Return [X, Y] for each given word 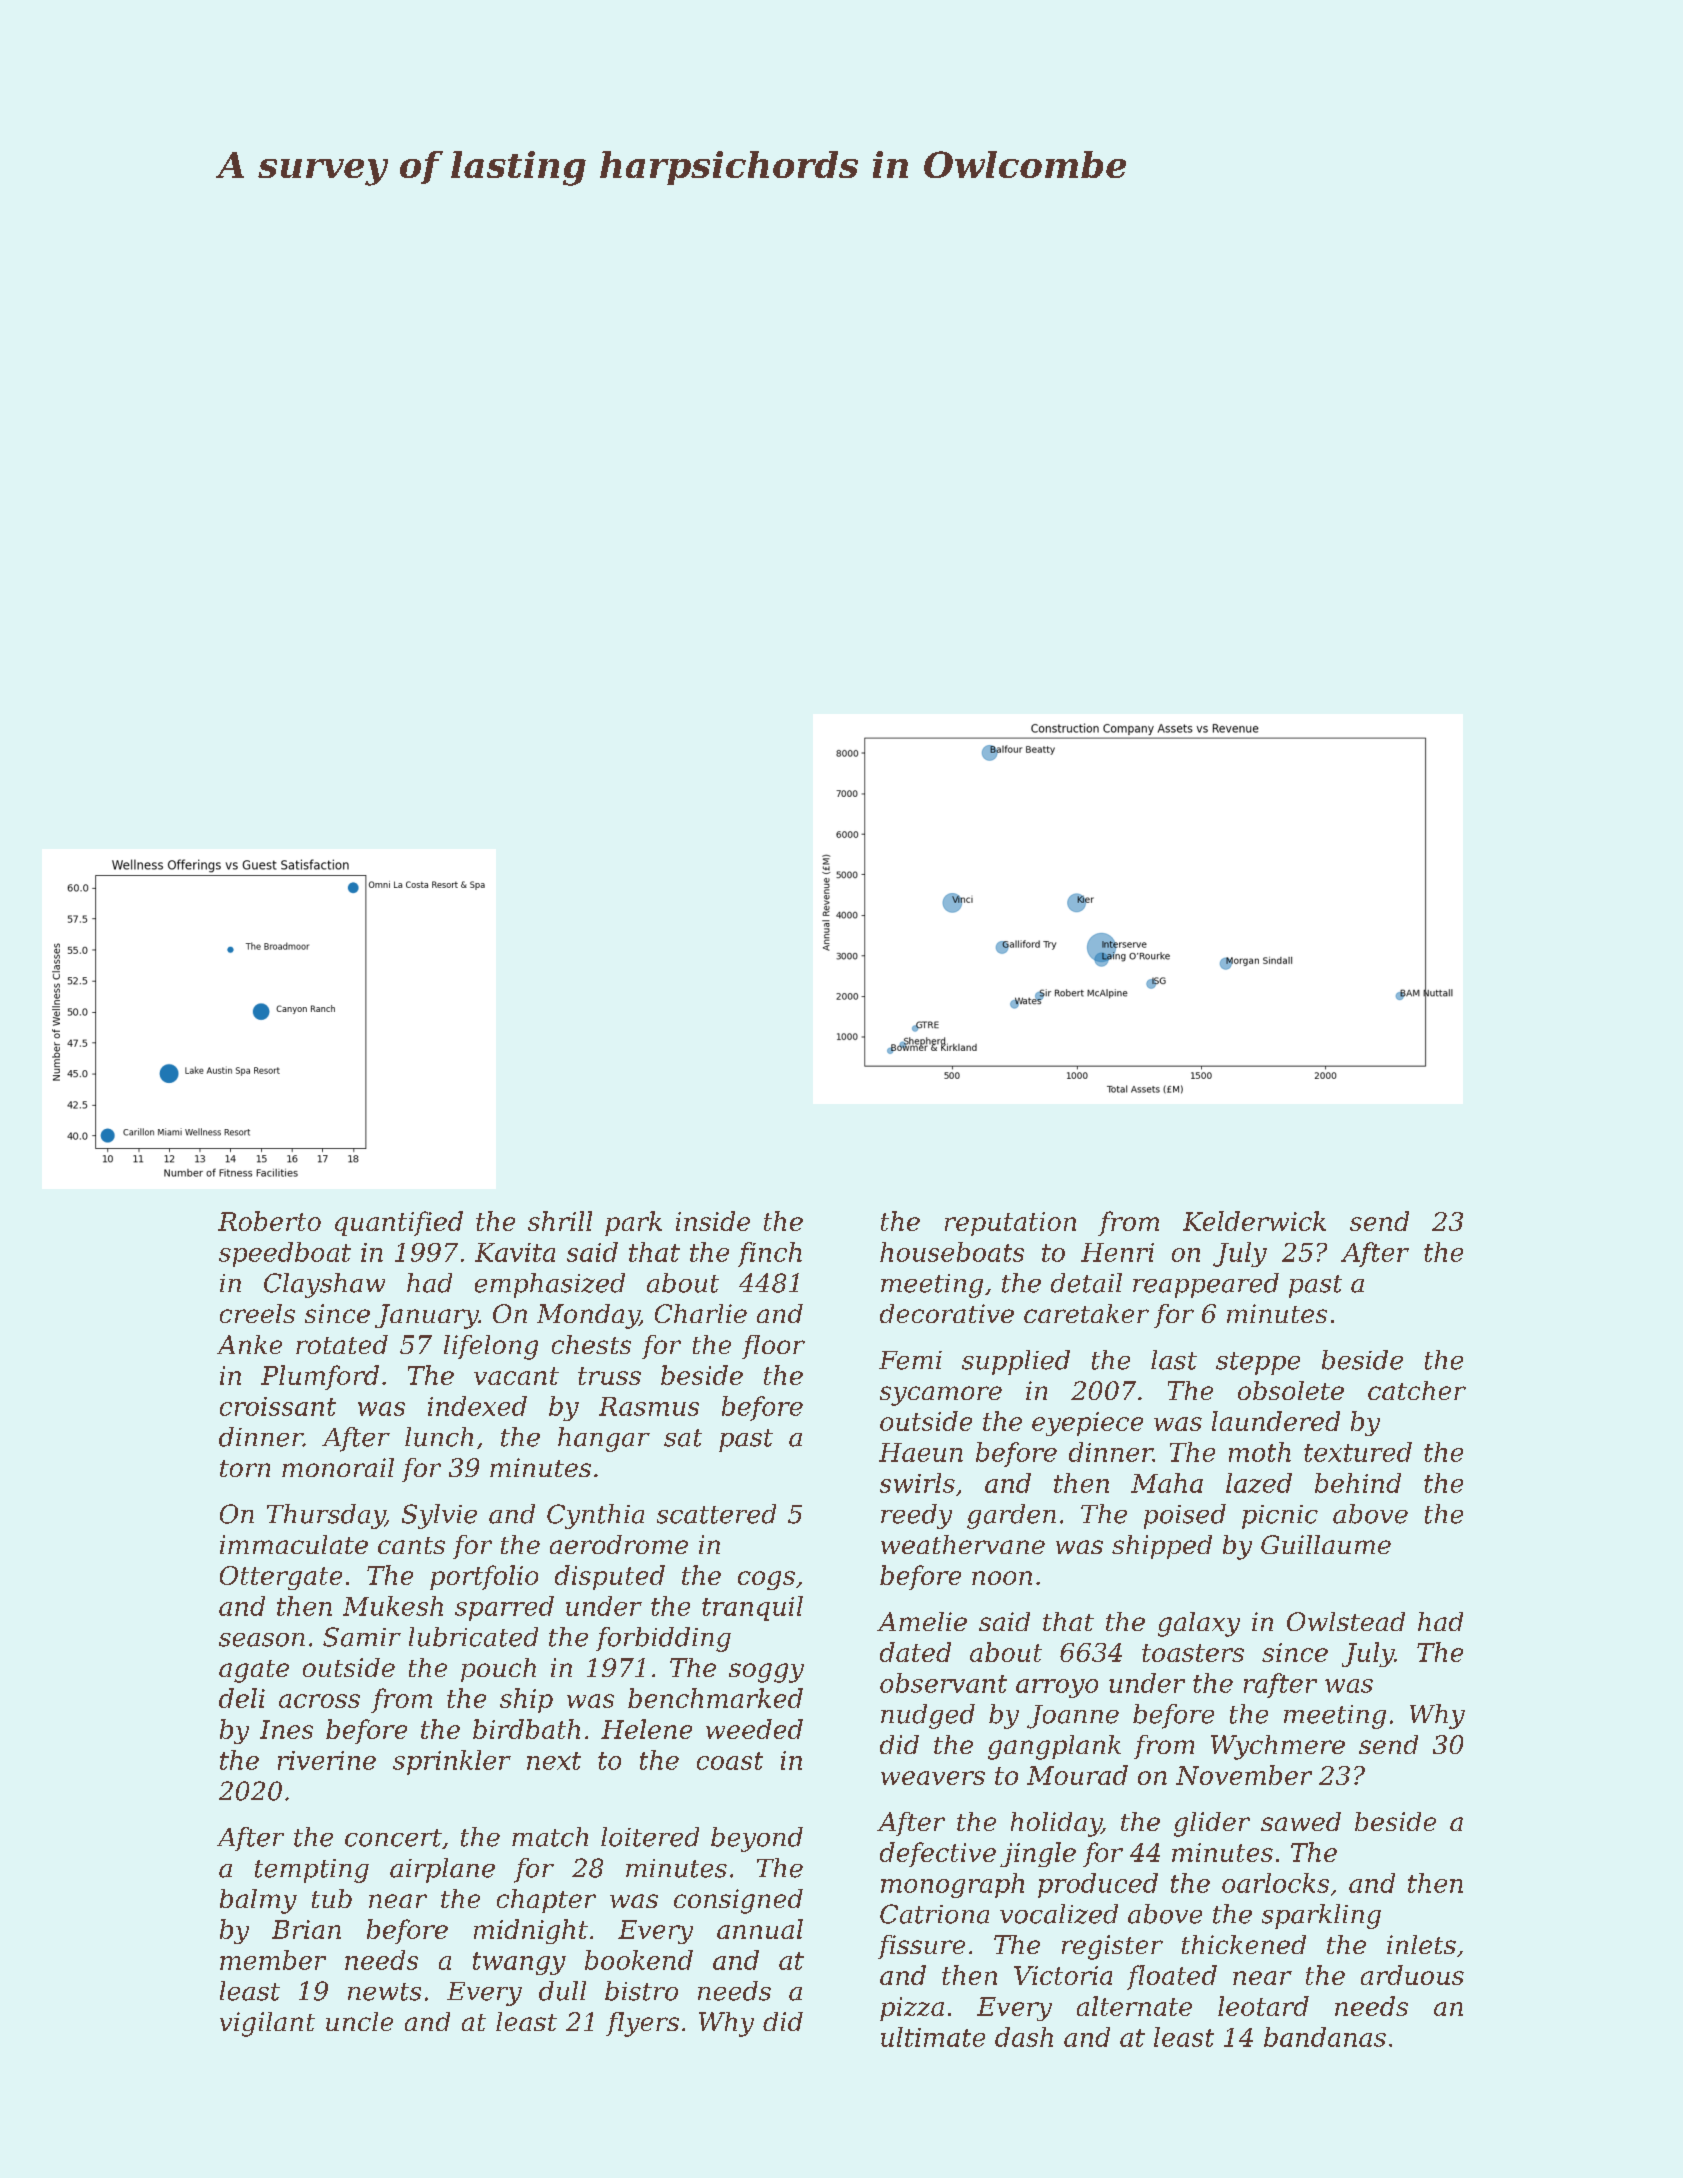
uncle [359, 2021]
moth [1260, 1452]
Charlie [701, 1313]
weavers [933, 1778]
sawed [1301, 1821]
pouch [498, 1670]
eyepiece [1087, 1424]
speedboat [285, 1254]
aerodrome [619, 1544]
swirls [917, 1483]
